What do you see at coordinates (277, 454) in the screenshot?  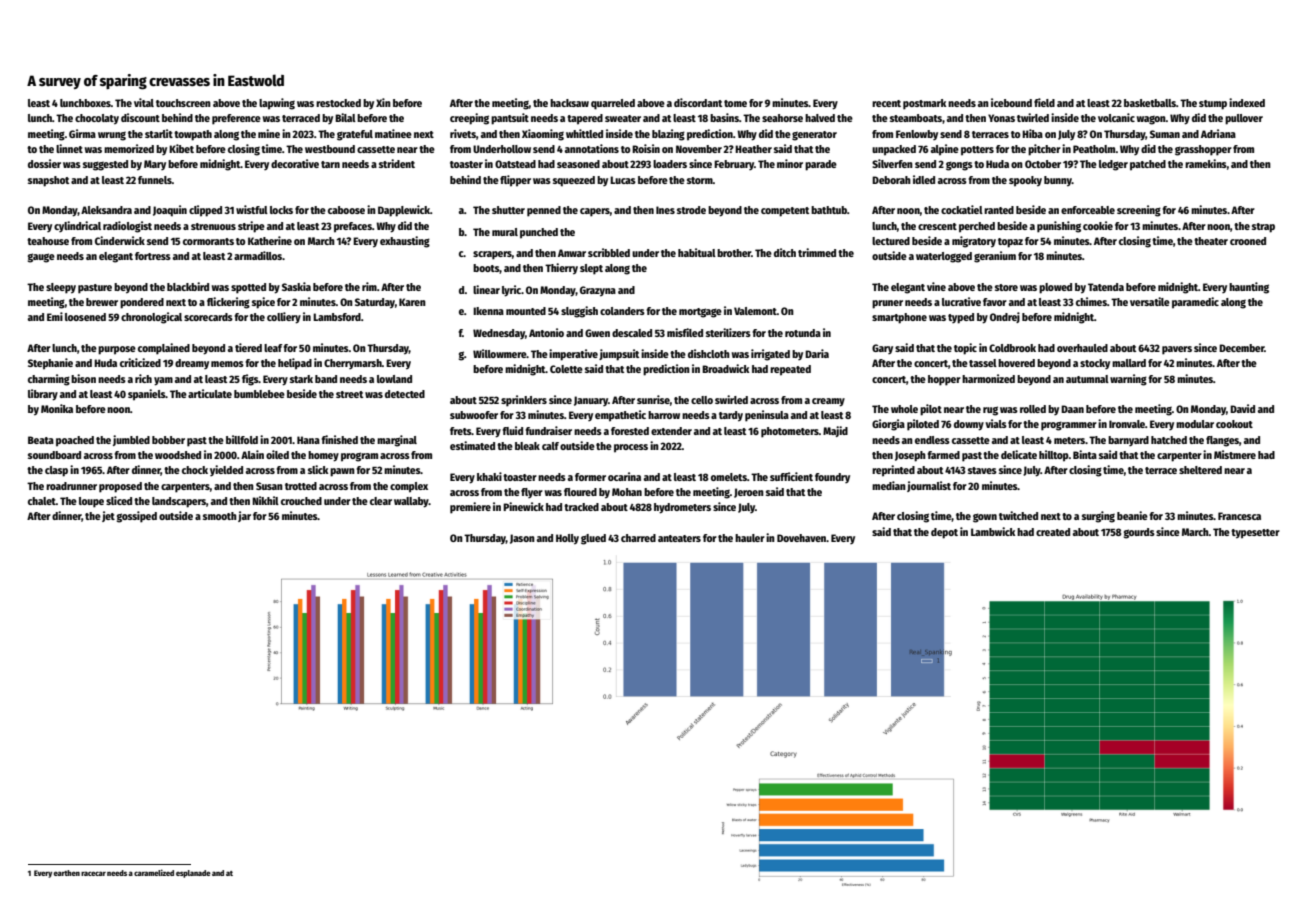 I see `oiled` at bounding box center [277, 454].
